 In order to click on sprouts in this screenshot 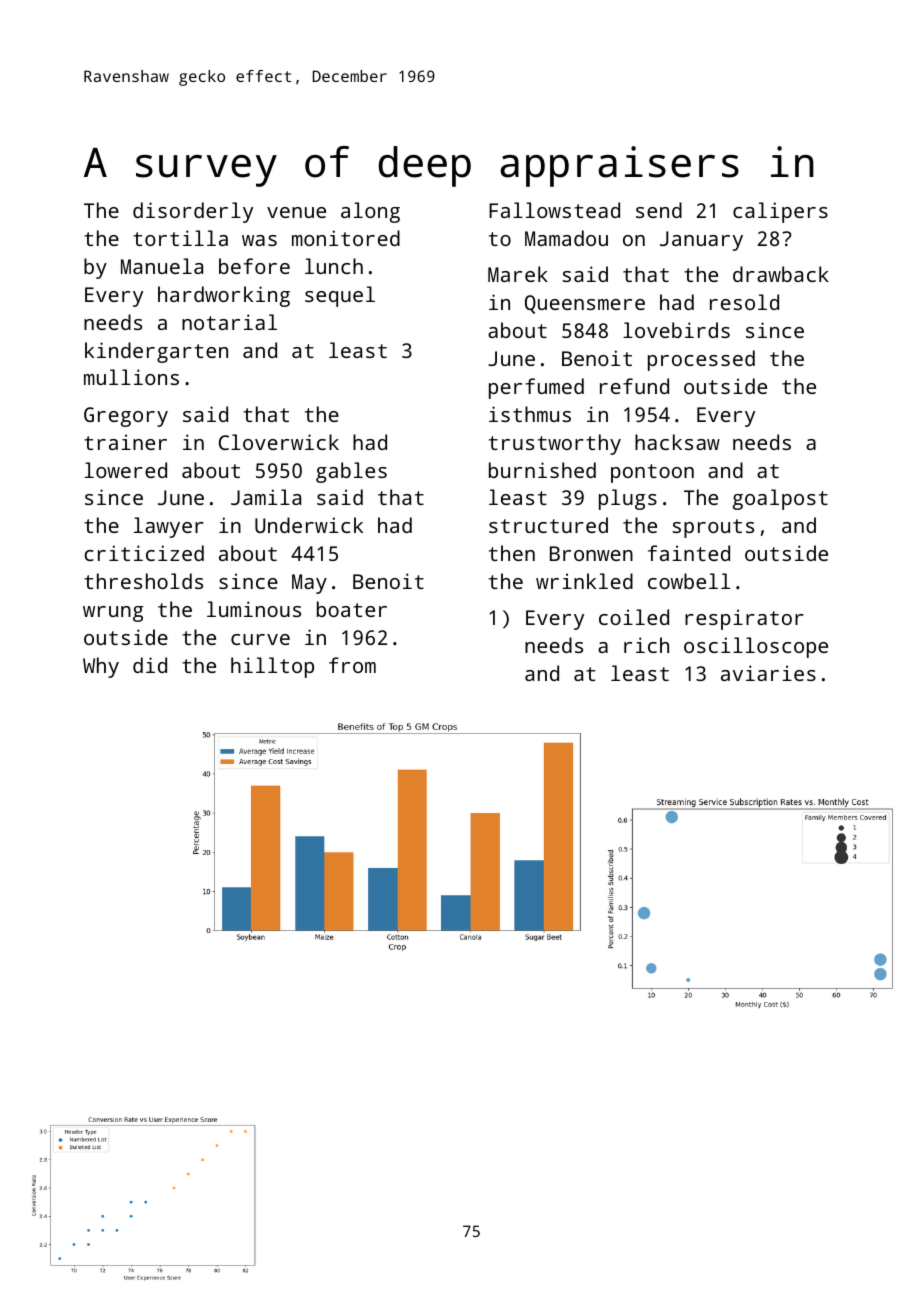, I will do `click(713, 528)`.
